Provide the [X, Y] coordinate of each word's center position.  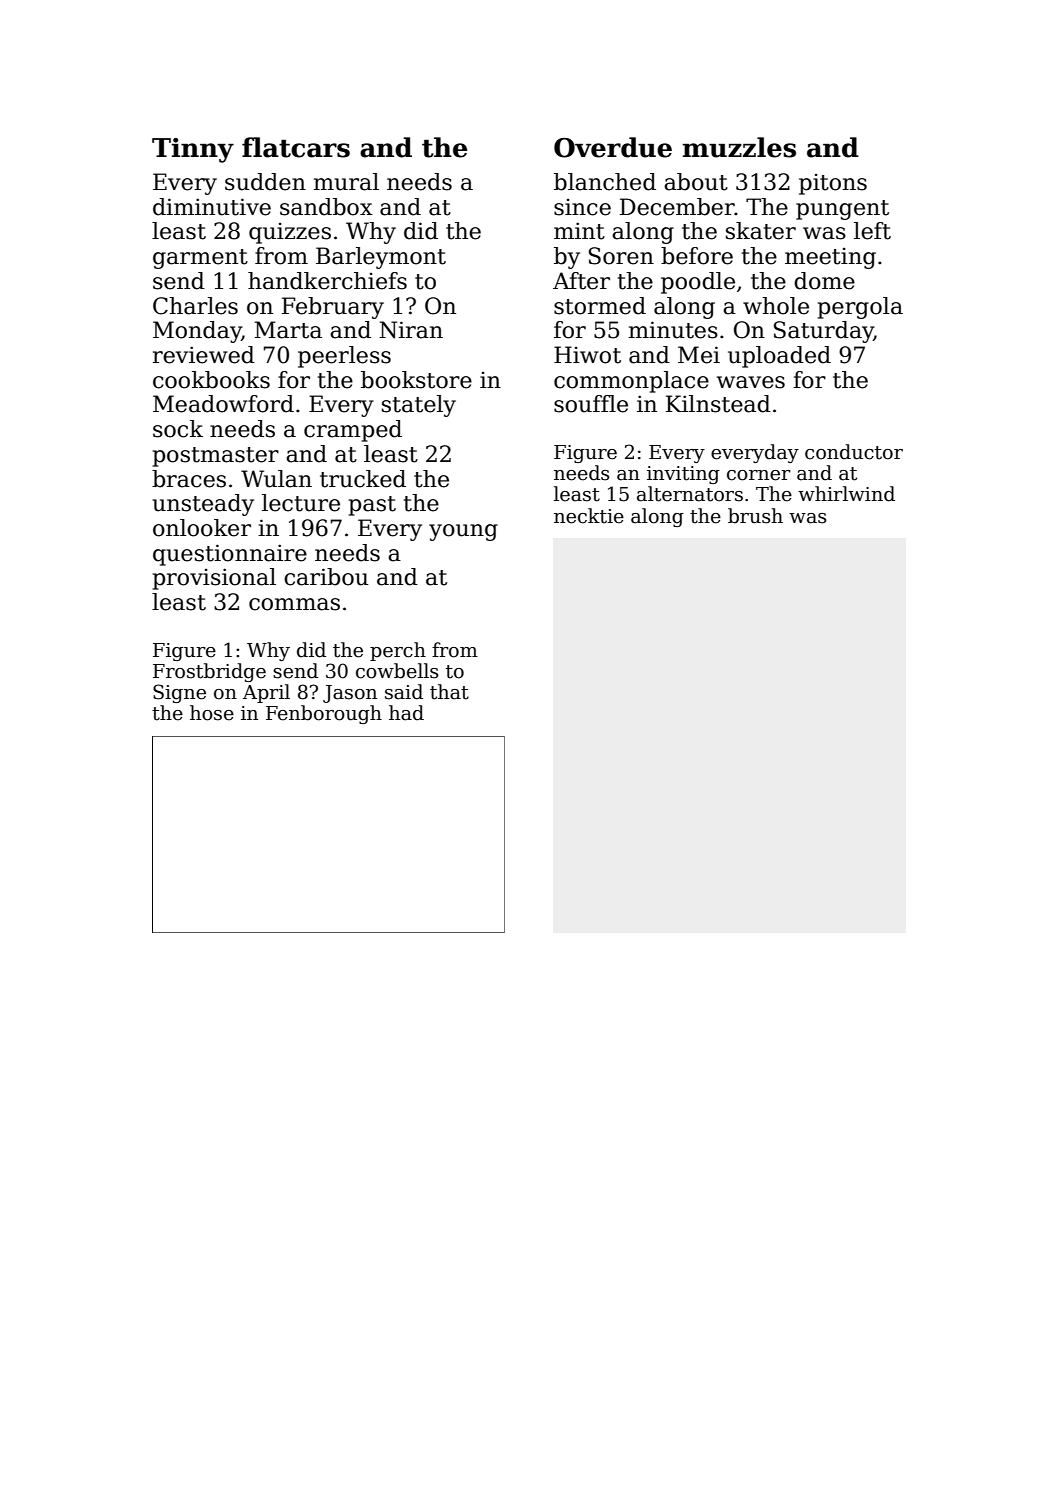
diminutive [212, 207]
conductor [854, 452]
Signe [179, 693]
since [582, 207]
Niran [411, 330]
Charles [195, 306]
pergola [860, 308]
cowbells [397, 671]
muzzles [739, 147]
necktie [589, 516]
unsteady [203, 505]
